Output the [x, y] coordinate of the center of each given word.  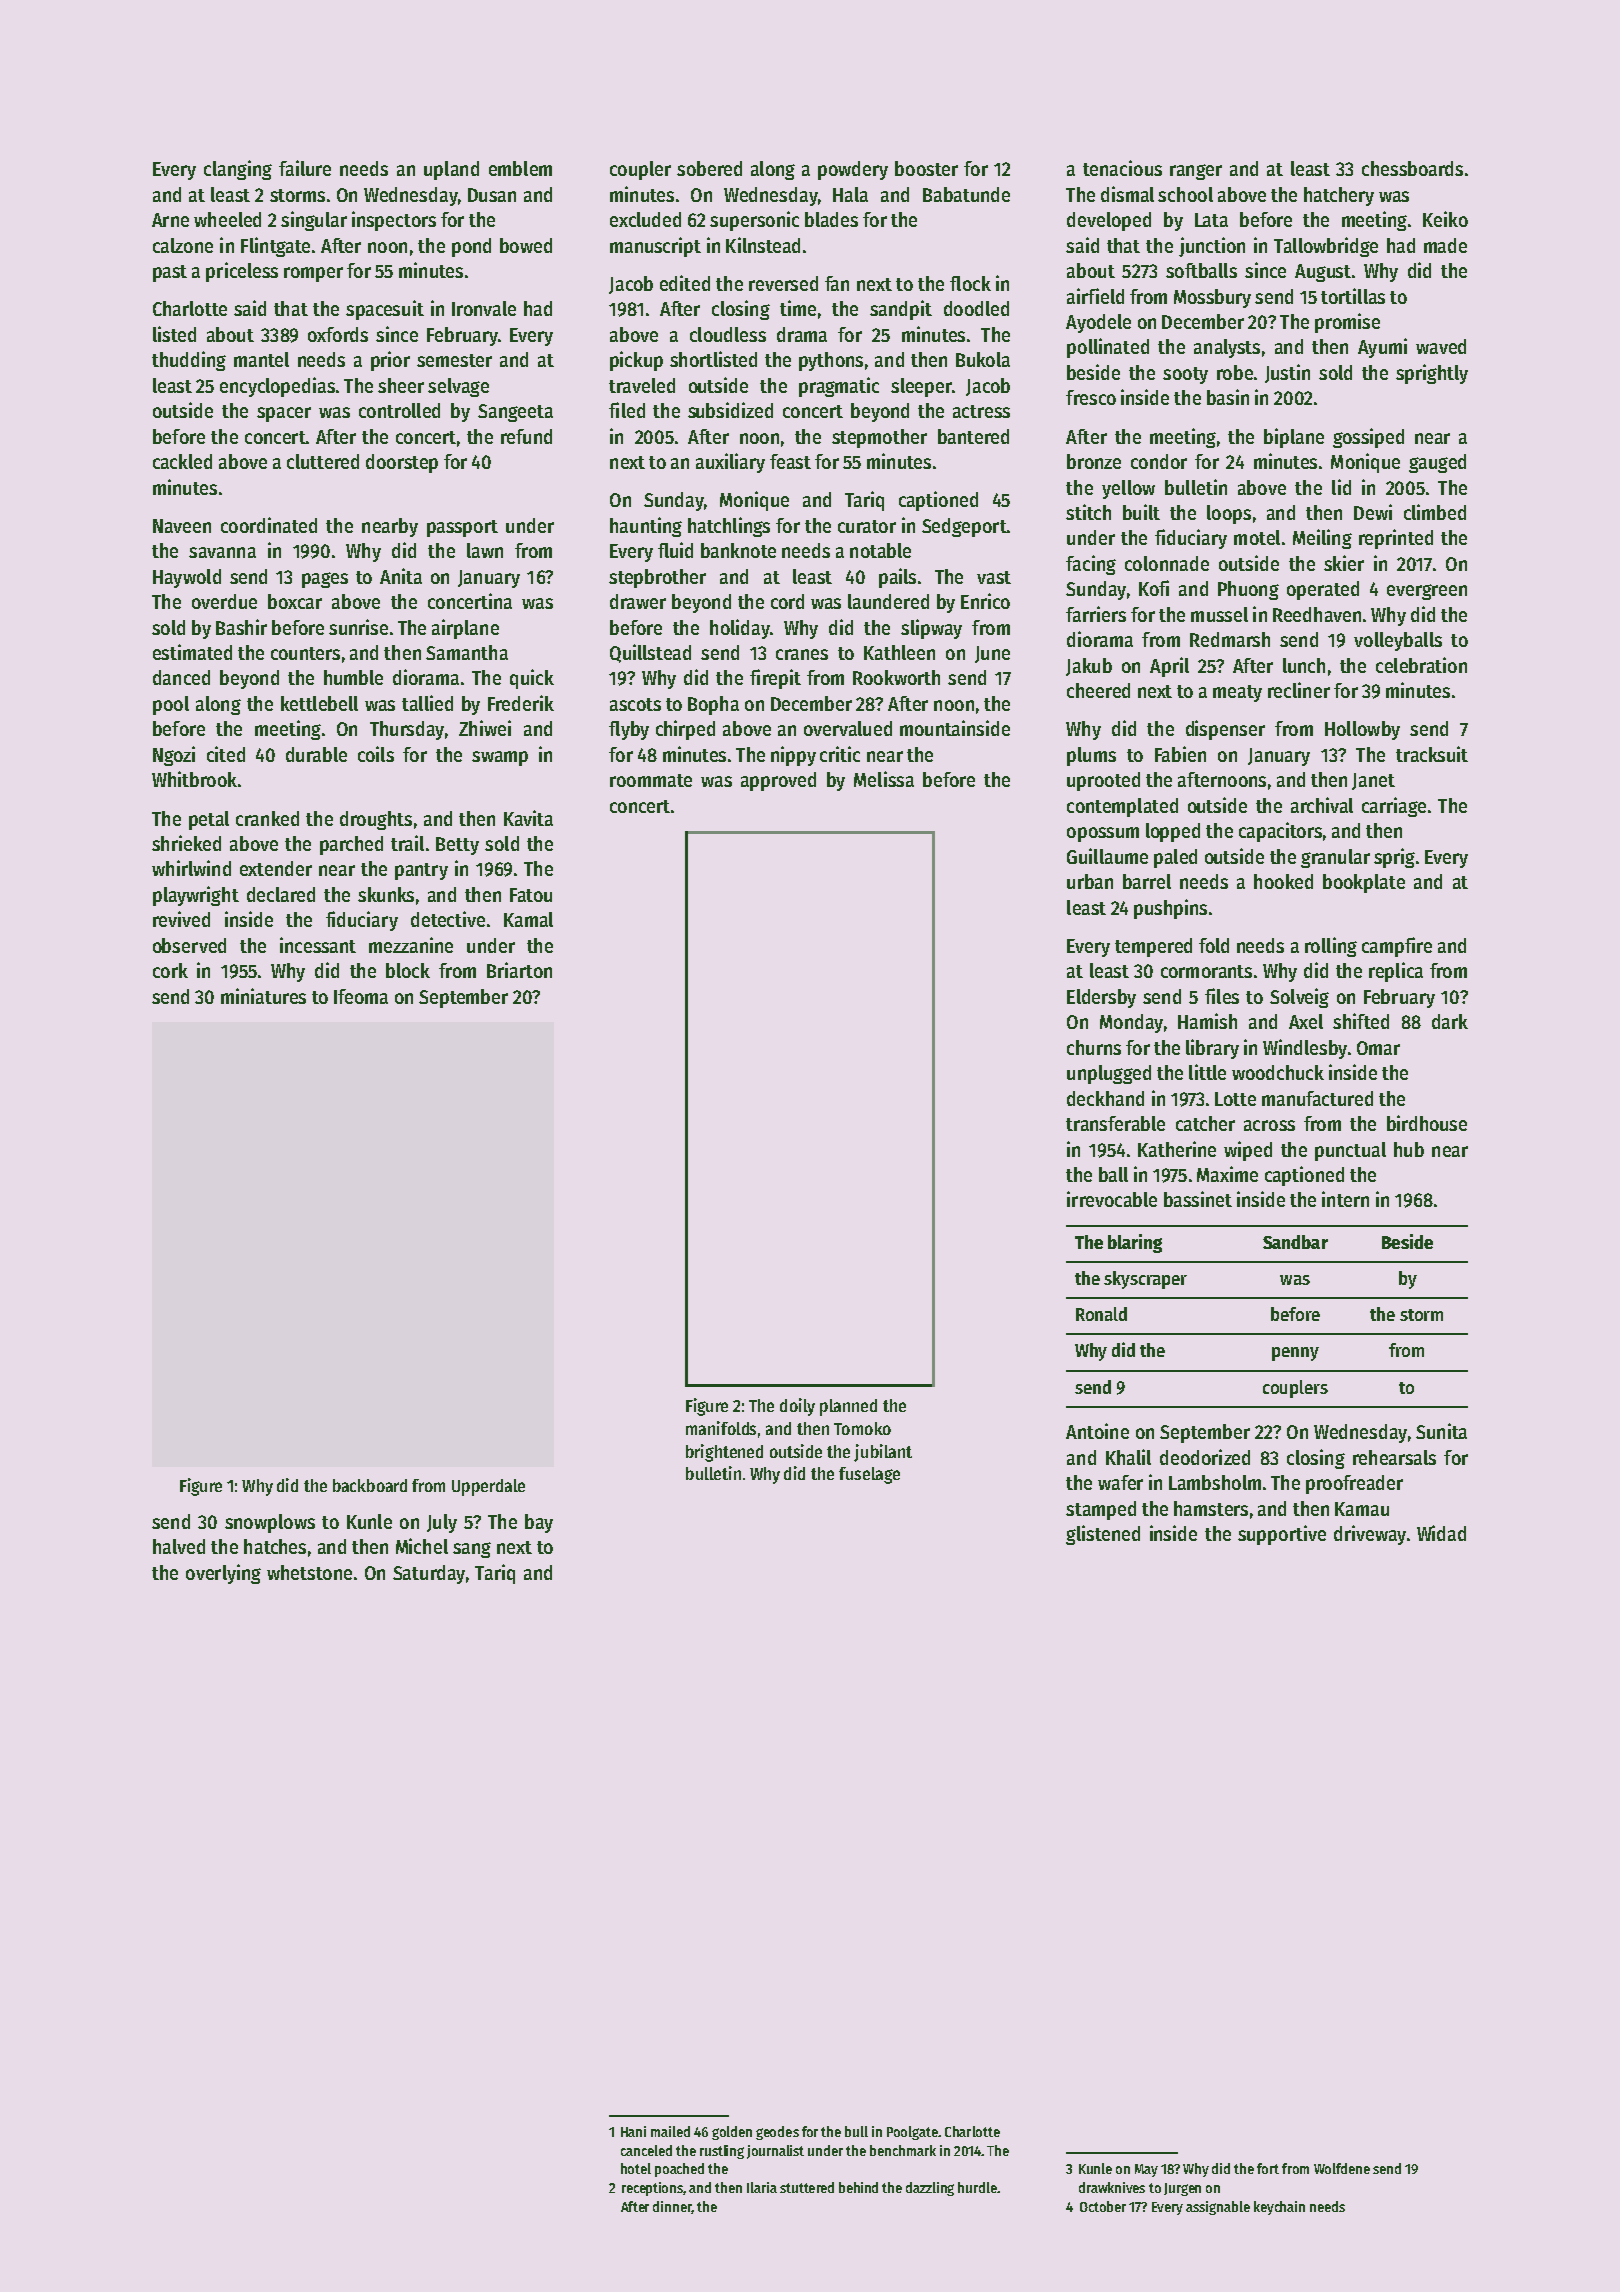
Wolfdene [1342, 2168]
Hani [633, 2131]
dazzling [930, 2189]
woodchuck [1278, 1072]
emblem [520, 168]
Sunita [1441, 1431]
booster [926, 168]
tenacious [1122, 168]
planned [848, 1407]
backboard [370, 1485]
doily [797, 1407]
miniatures [263, 996]
